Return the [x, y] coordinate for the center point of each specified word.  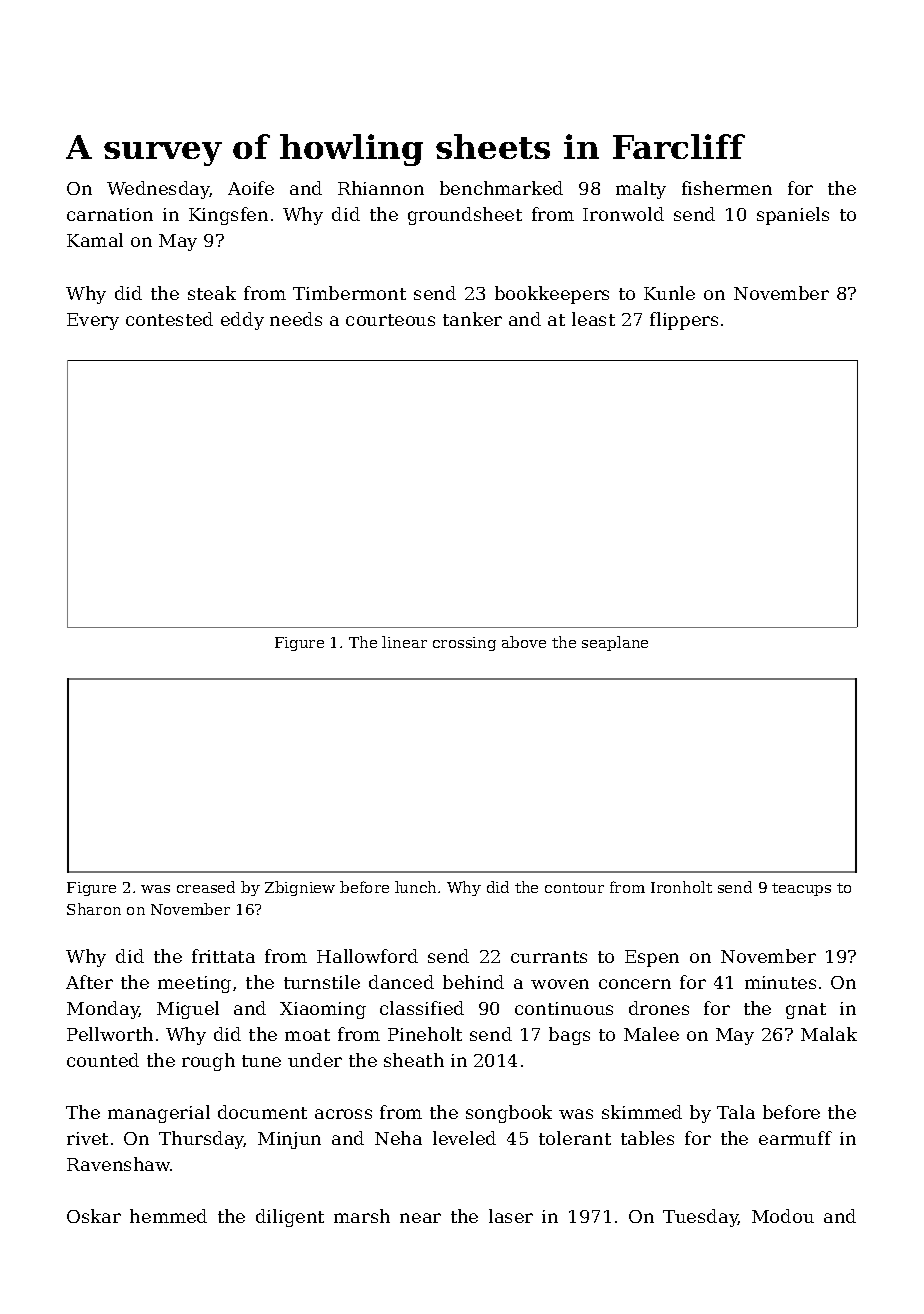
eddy [242, 321]
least [593, 319]
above [524, 642]
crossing [464, 644]
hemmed [168, 1216]
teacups [801, 889]
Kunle [669, 293]
